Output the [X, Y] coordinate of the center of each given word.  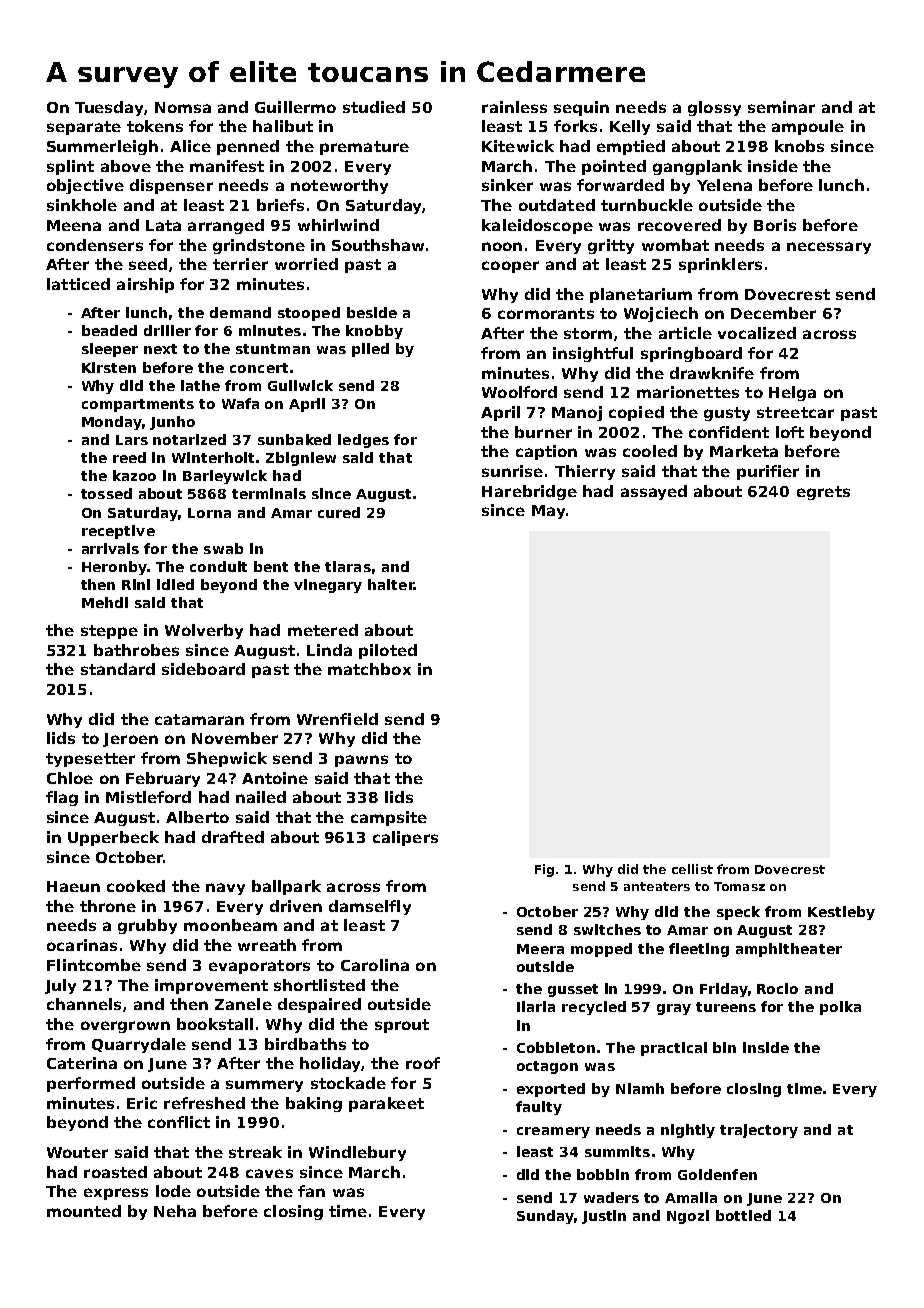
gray [674, 1009]
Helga [792, 393]
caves [269, 1173]
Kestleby [841, 913]
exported [551, 1090]
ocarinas [82, 945]
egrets [823, 493]
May [548, 512]
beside [372, 312]
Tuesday [109, 108]
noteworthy [339, 186]
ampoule [808, 127]
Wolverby [204, 631]
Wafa [240, 403]
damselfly [370, 907]
